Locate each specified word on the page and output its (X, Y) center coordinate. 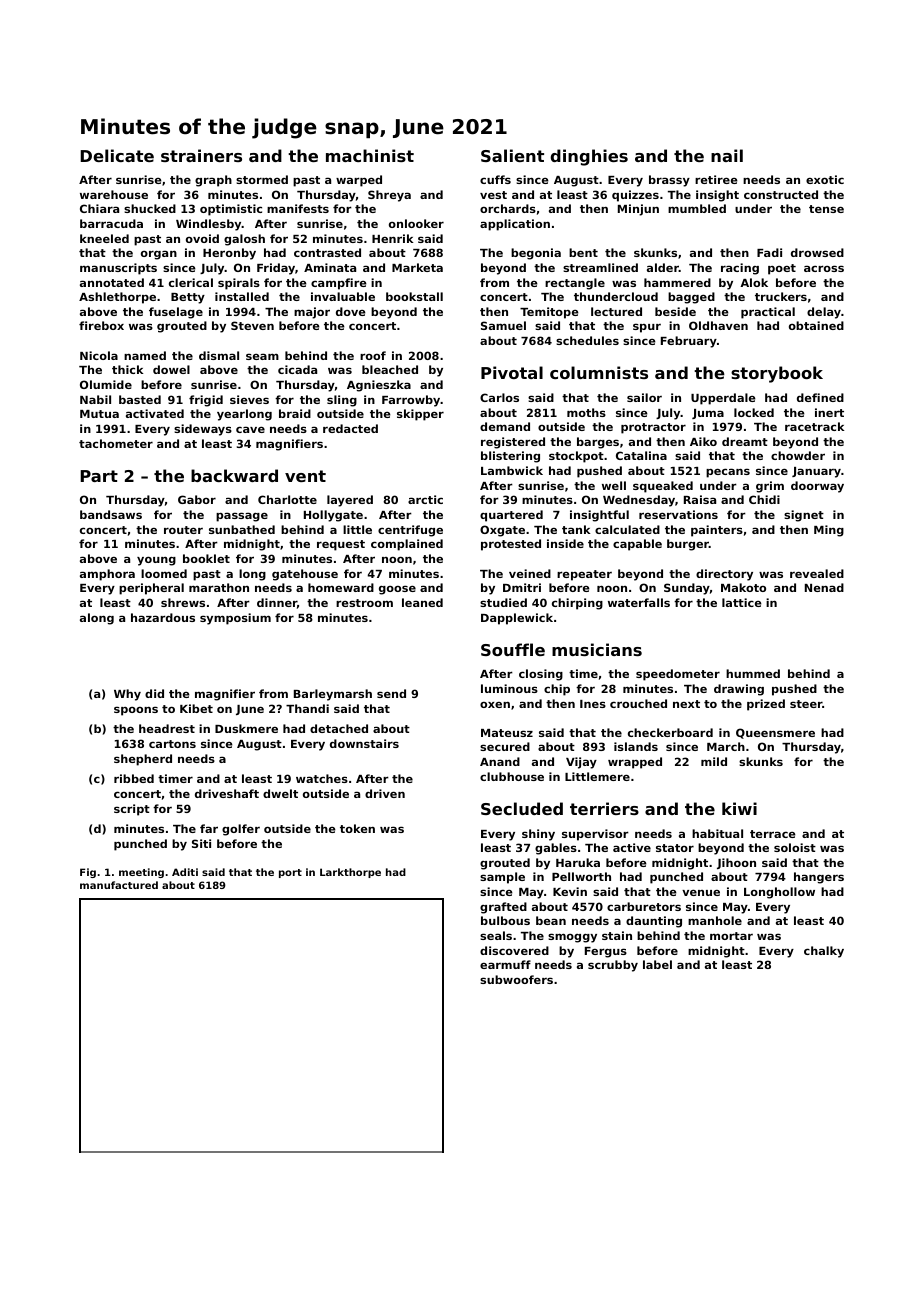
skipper (420, 415)
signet (804, 516)
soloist (795, 847)
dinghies (589, 157)
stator (675, 848)
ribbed (134, 778)
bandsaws (111, 514)
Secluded (522, 808)
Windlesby (209, 225)
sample (502, 878)
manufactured (119, 885)
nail (727, 155)
